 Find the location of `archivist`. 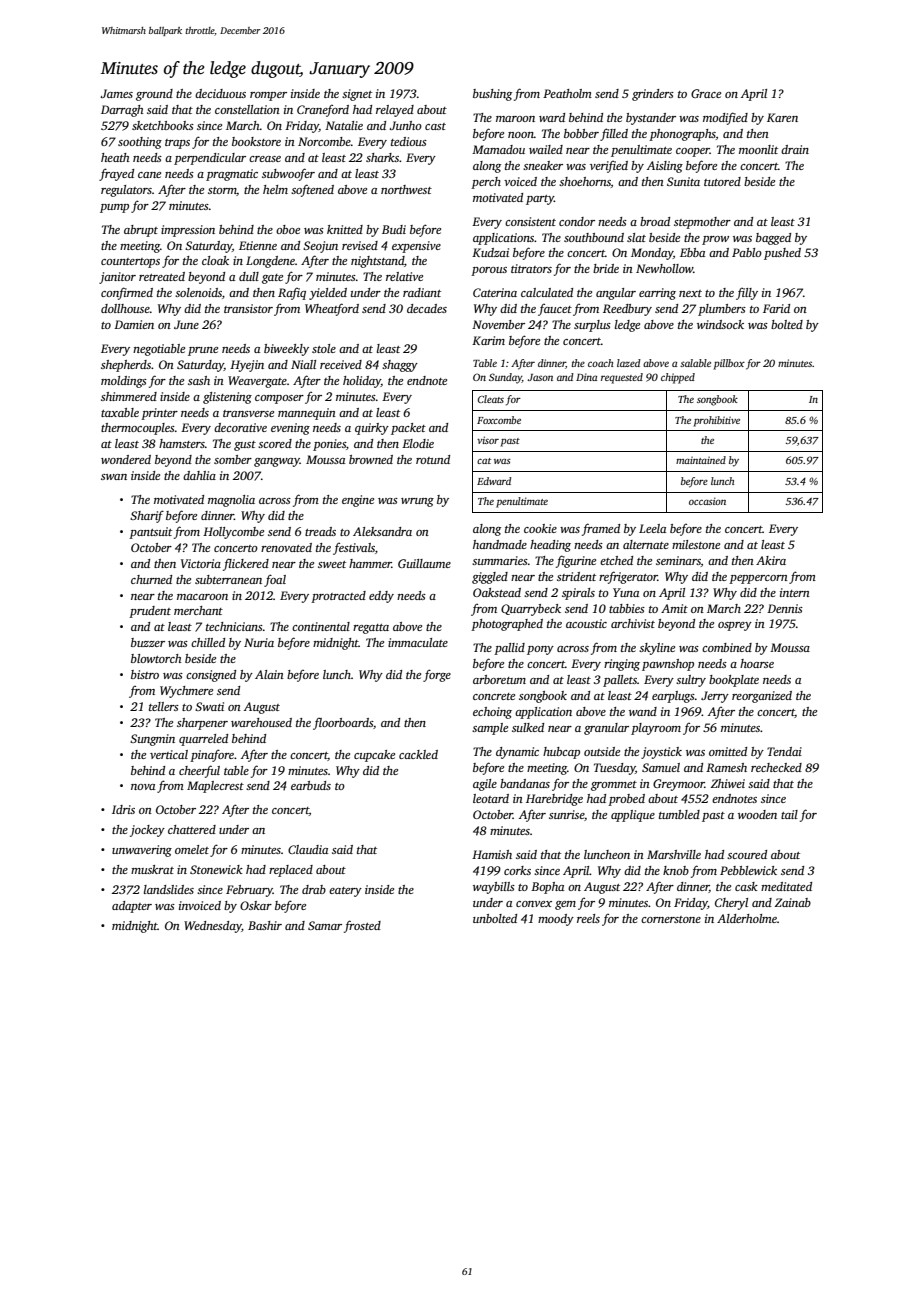

archivist is located at coordinates (633, 623).
